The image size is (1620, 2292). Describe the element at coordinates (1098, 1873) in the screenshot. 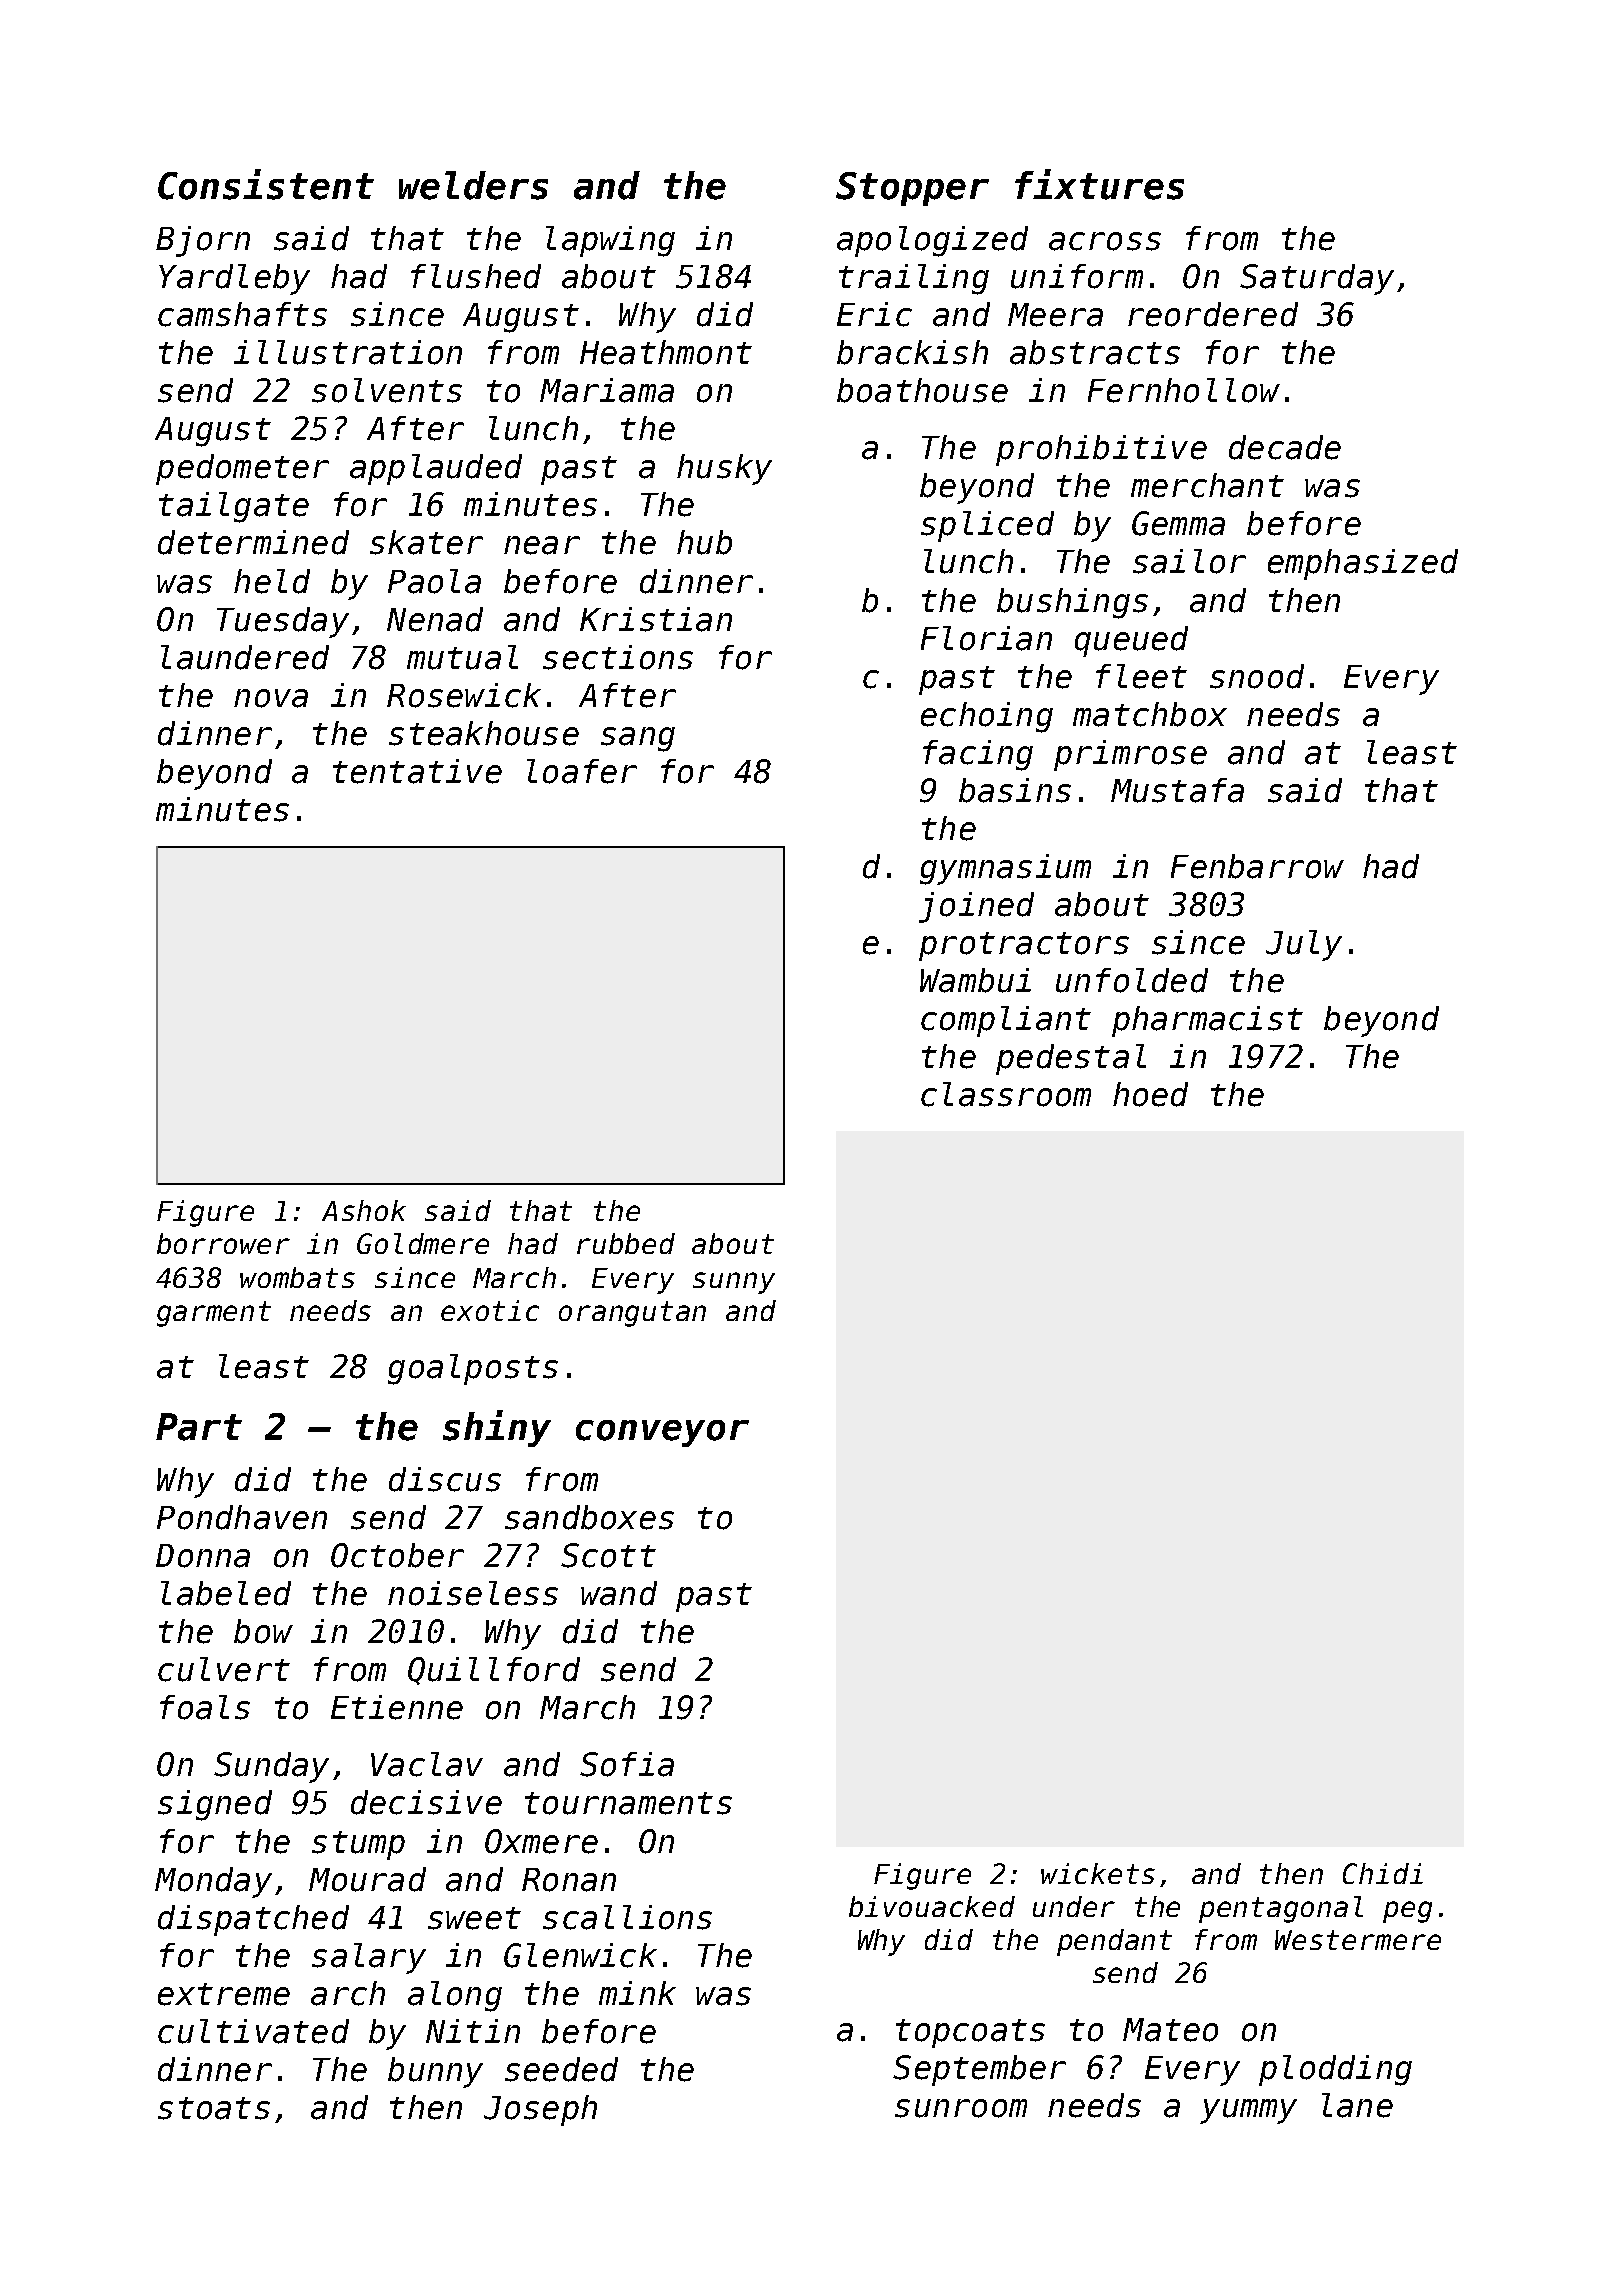

I see `wickets` at that location.
